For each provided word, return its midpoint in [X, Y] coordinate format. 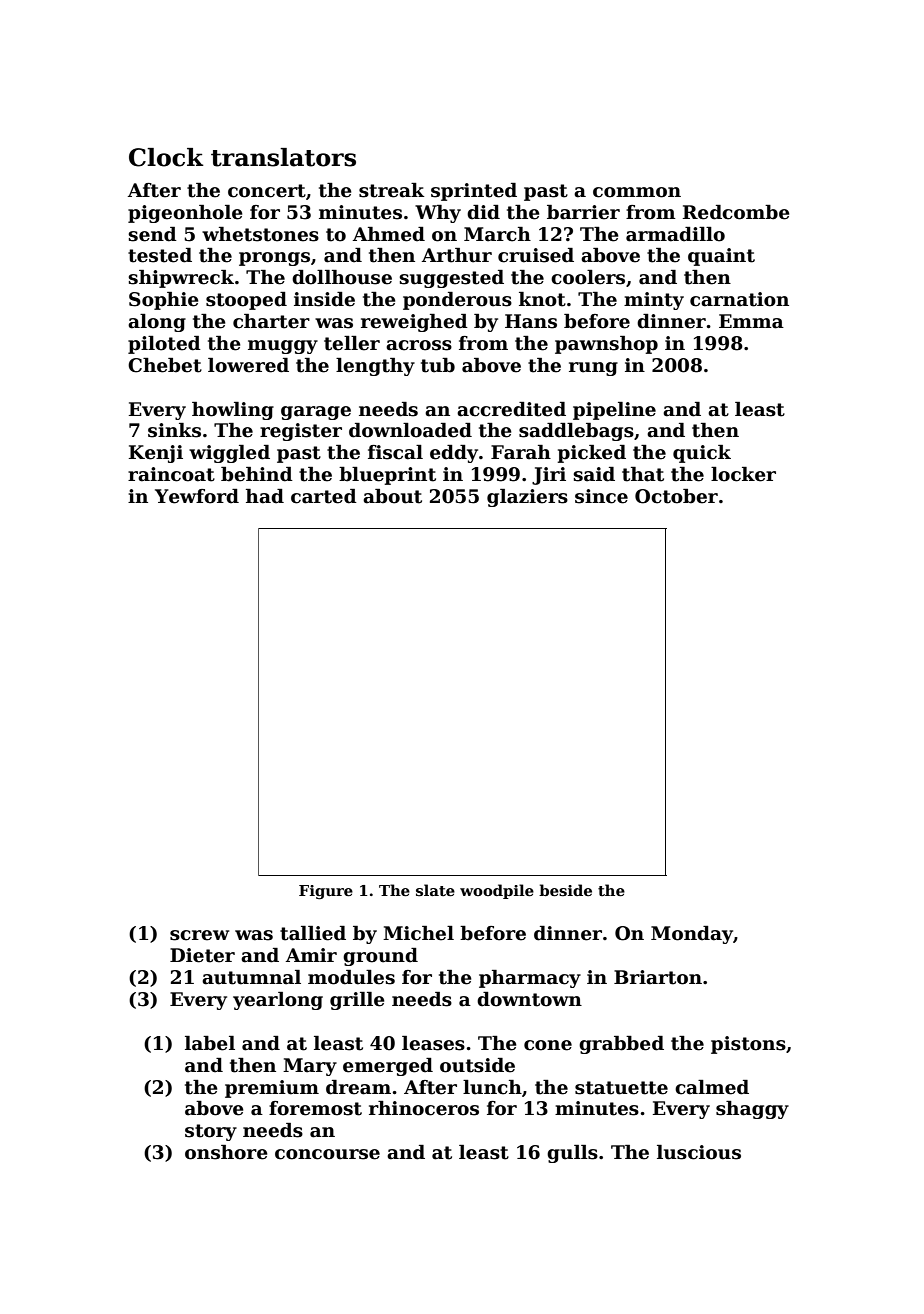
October [676, 496]
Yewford [197, 496]
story [211, 1132]
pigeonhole [185, 214]
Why [438, 214]
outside [477, 1065]
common [637, 192]
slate [435, 890]
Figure [326, 892]
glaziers [527, 498]
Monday [692, 935]
